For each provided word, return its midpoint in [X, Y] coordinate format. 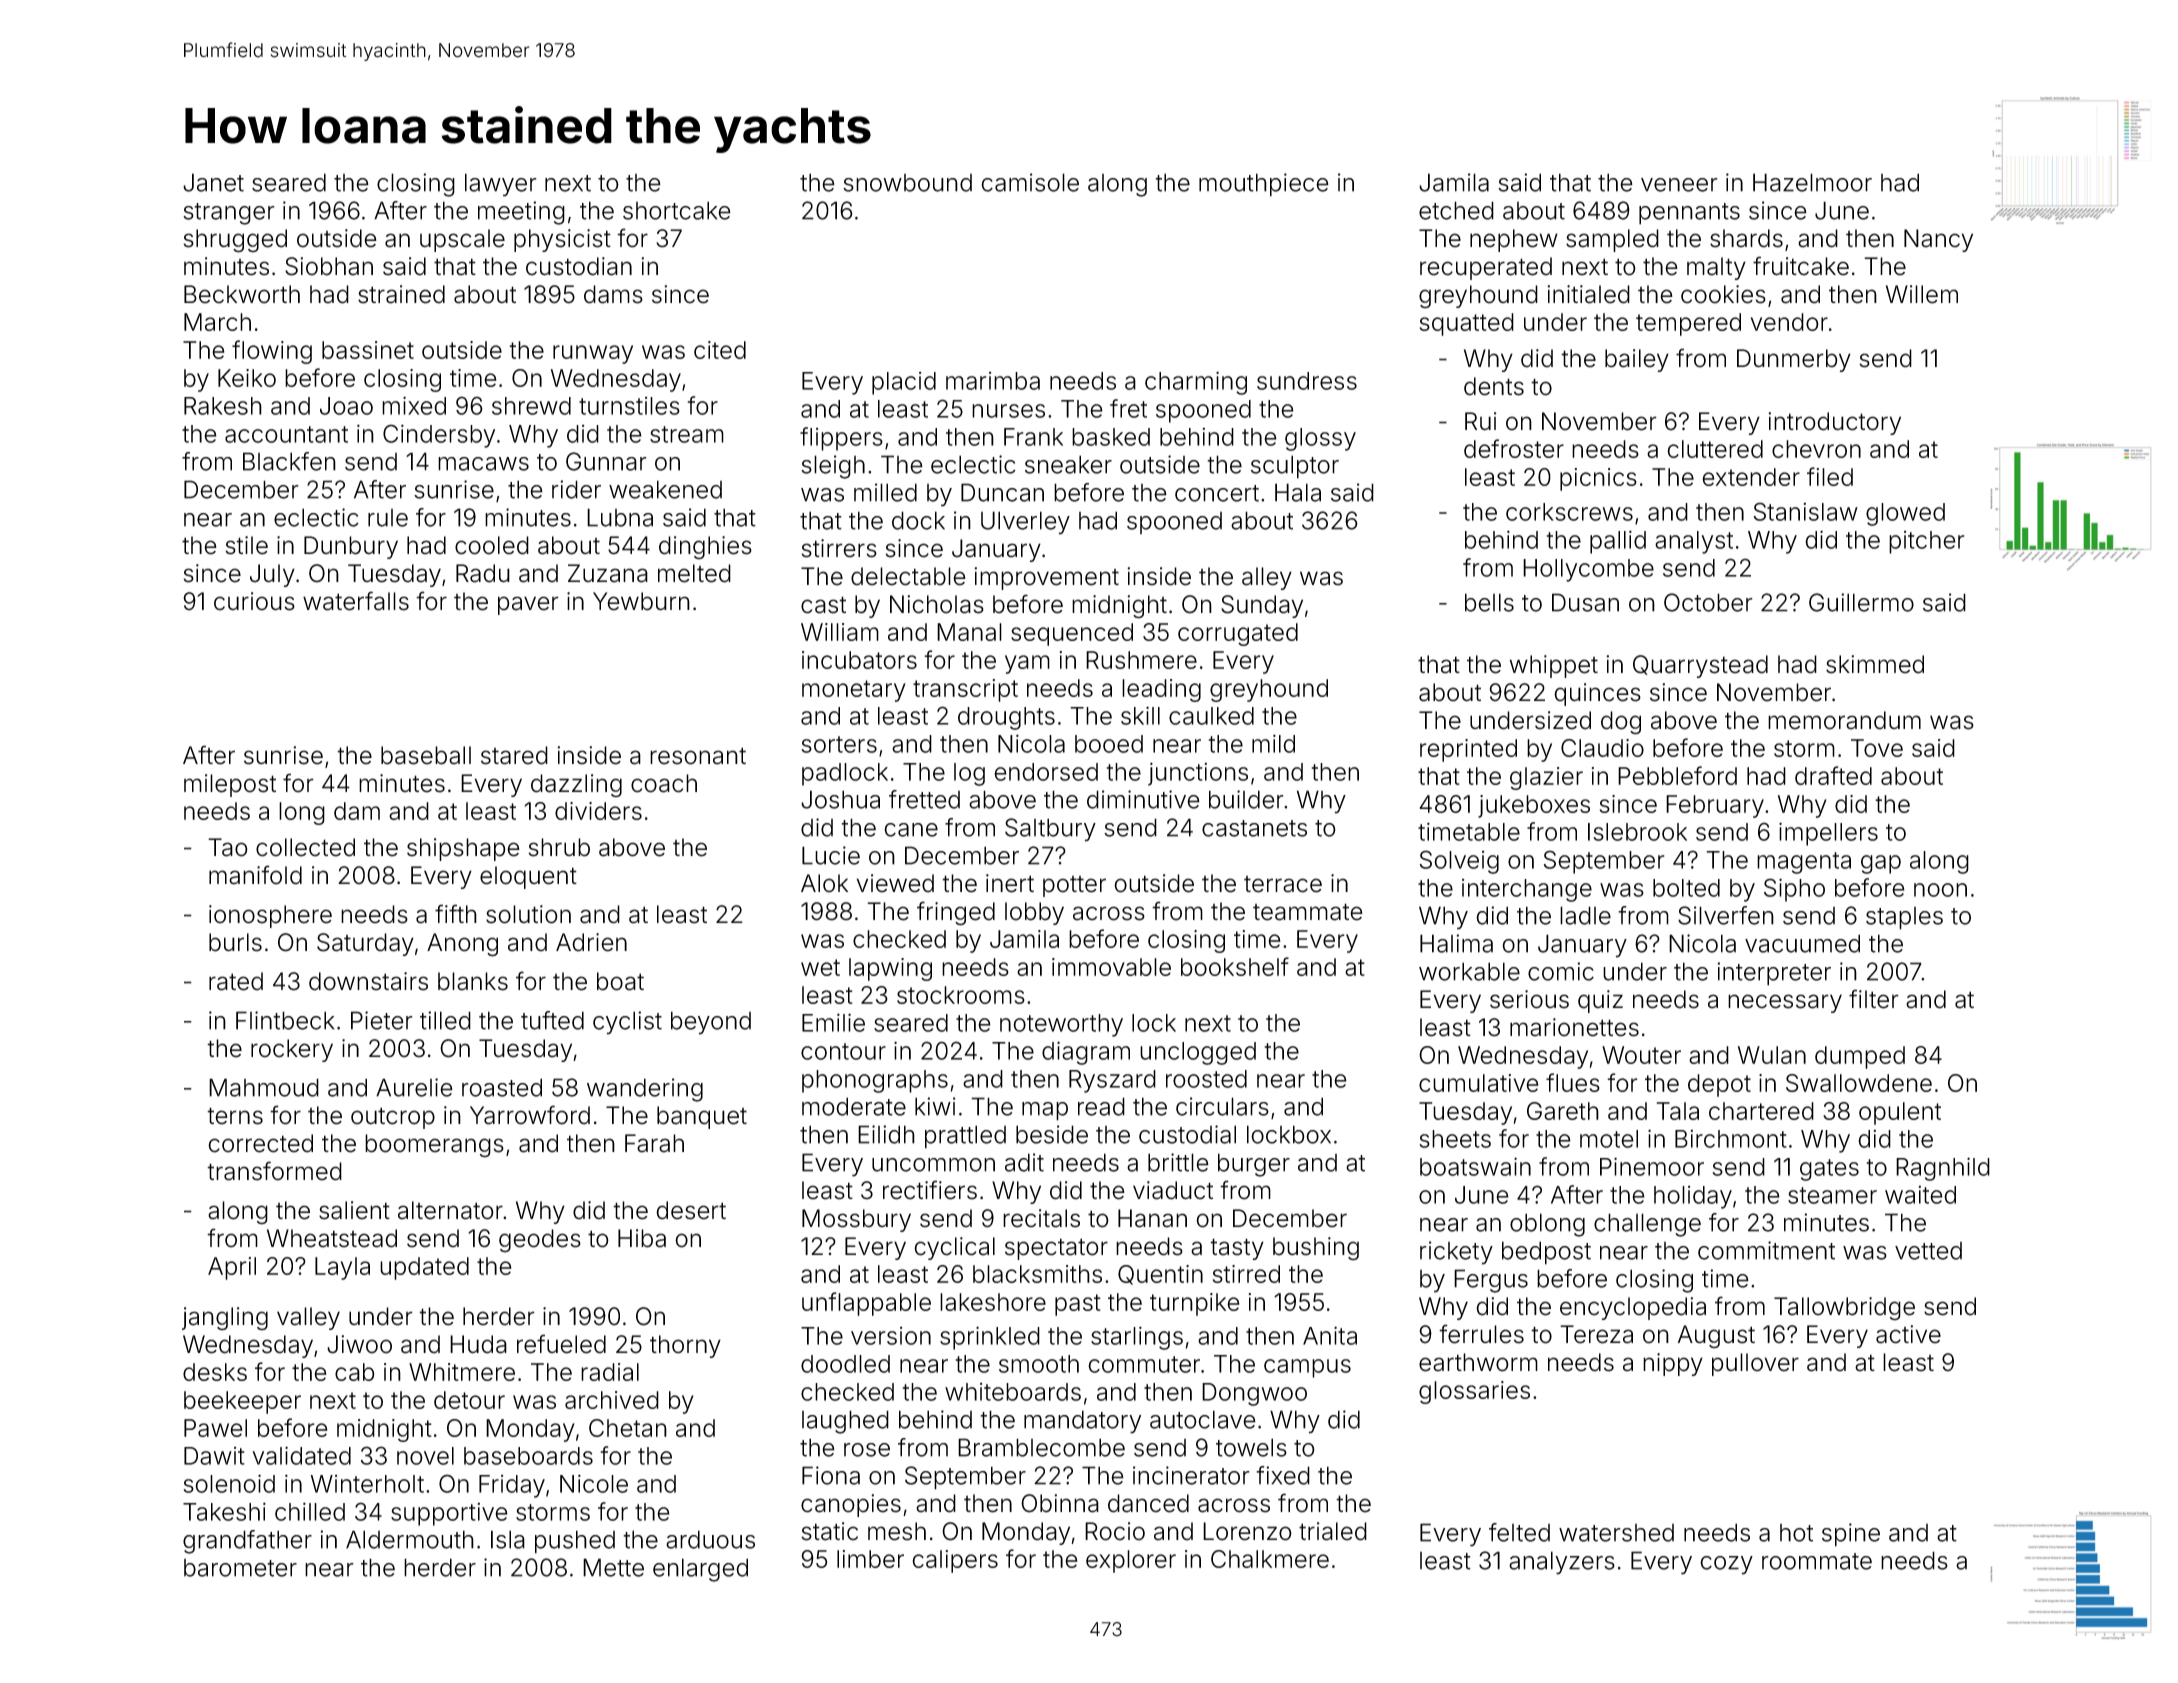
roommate [1817, 1561]
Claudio [1602, 748]
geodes [540, 1241]
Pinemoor [1652, 1166]
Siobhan [329, 266]
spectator [1056, 1249]
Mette [613, 1567]
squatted [1467, 324]
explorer [1131, 1561]
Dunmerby [1794, 360]
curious [254, 601]
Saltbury [1050, 830]
